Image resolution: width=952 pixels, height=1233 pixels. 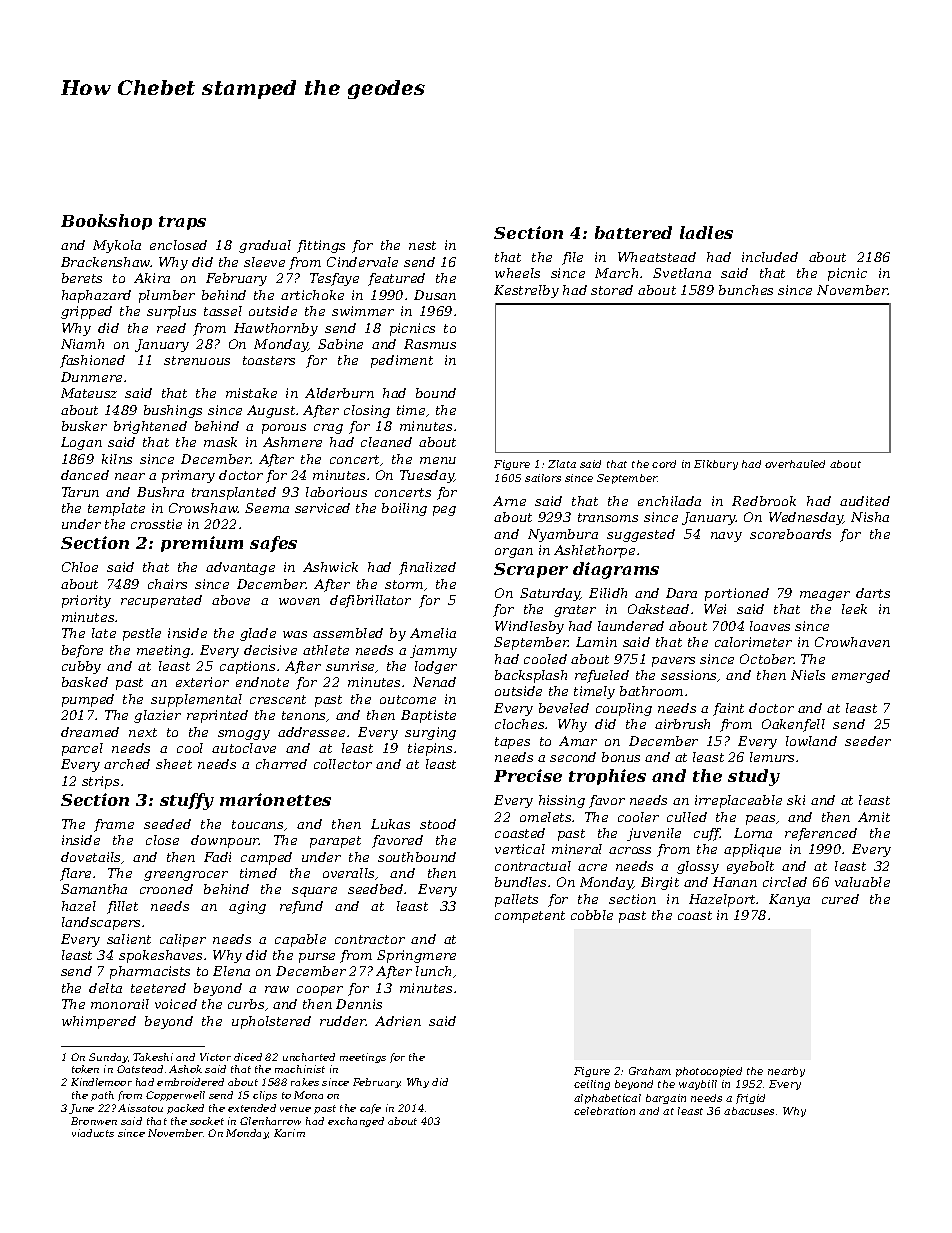 What do you see at coordinates (84, 426) in the image?
I see `busker` at bounding box center [84, 426].
